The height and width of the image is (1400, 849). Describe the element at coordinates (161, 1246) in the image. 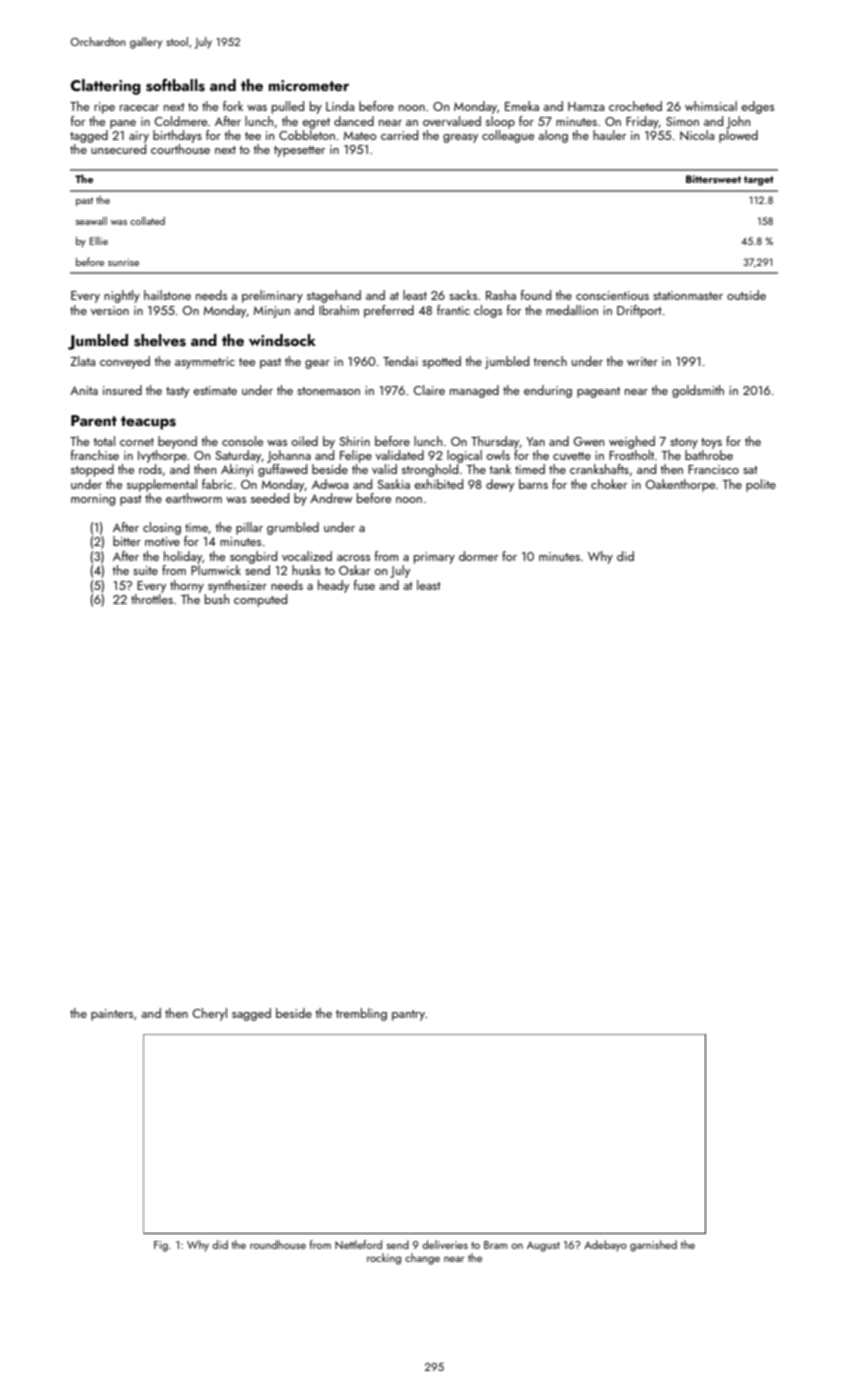

I see `Fig` at that location.
